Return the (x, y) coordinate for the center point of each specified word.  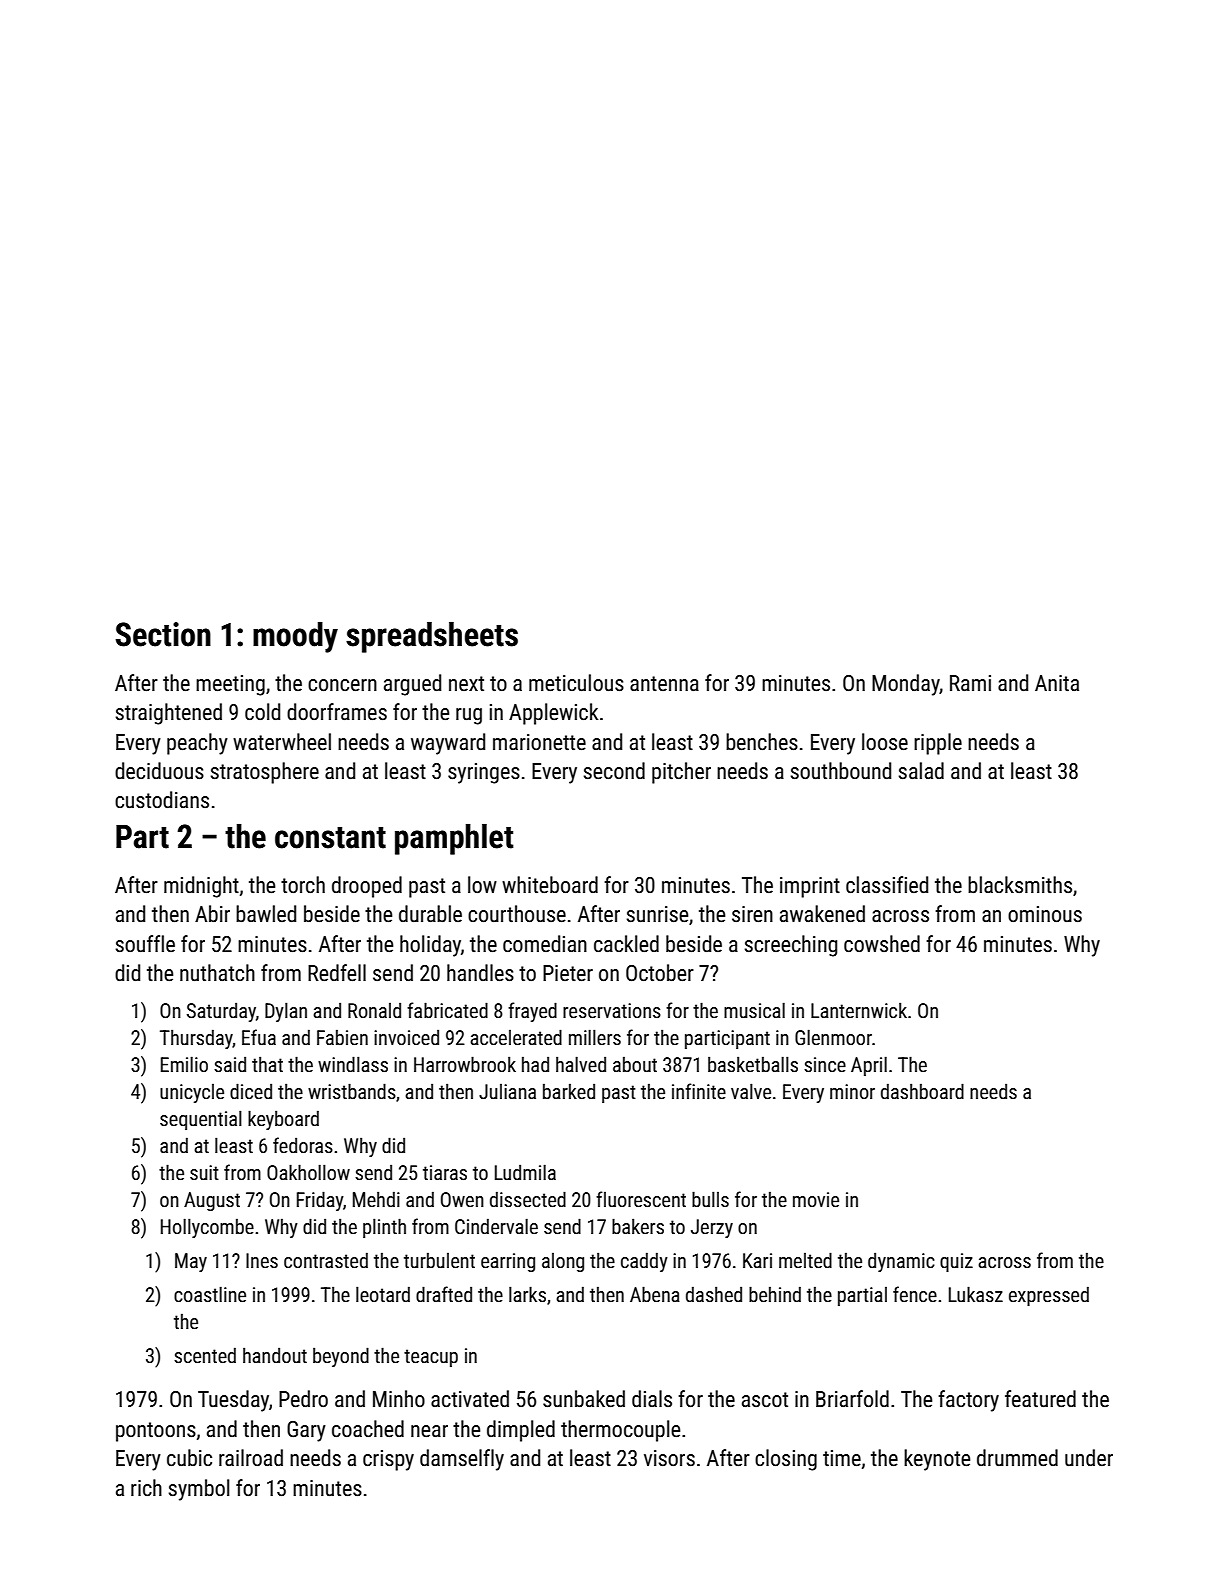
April (869, 1066)
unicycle (192, 1093)
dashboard (922, 1091)
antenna (664, 684)
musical (754, 1010)
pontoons (156, 1432)
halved (581, 1064)
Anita (1057, 683)
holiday (430, 946)
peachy (197, 744)
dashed (714, 1294)
